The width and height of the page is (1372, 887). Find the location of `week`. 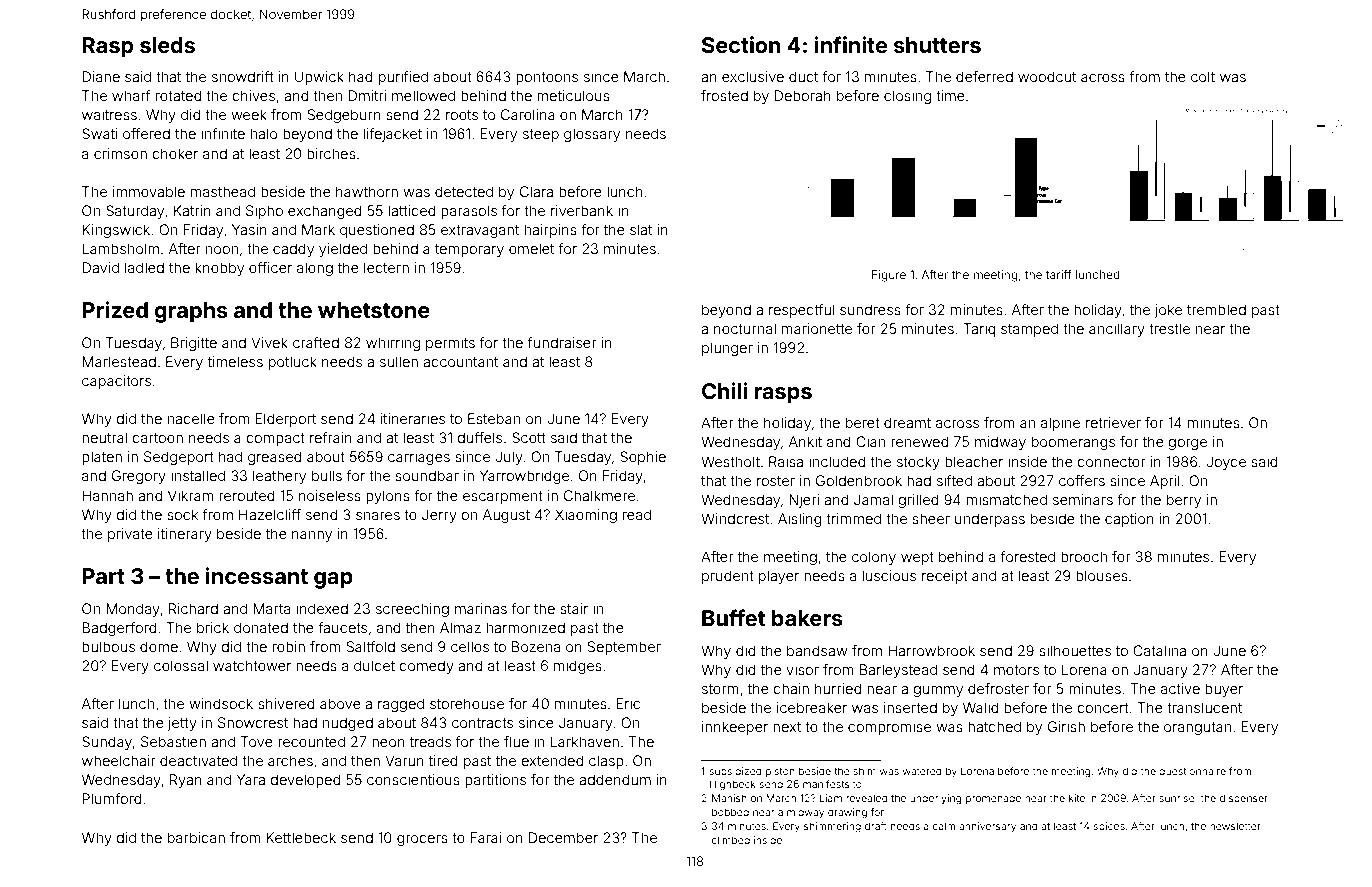

week is located at coordinates (249, 114).
